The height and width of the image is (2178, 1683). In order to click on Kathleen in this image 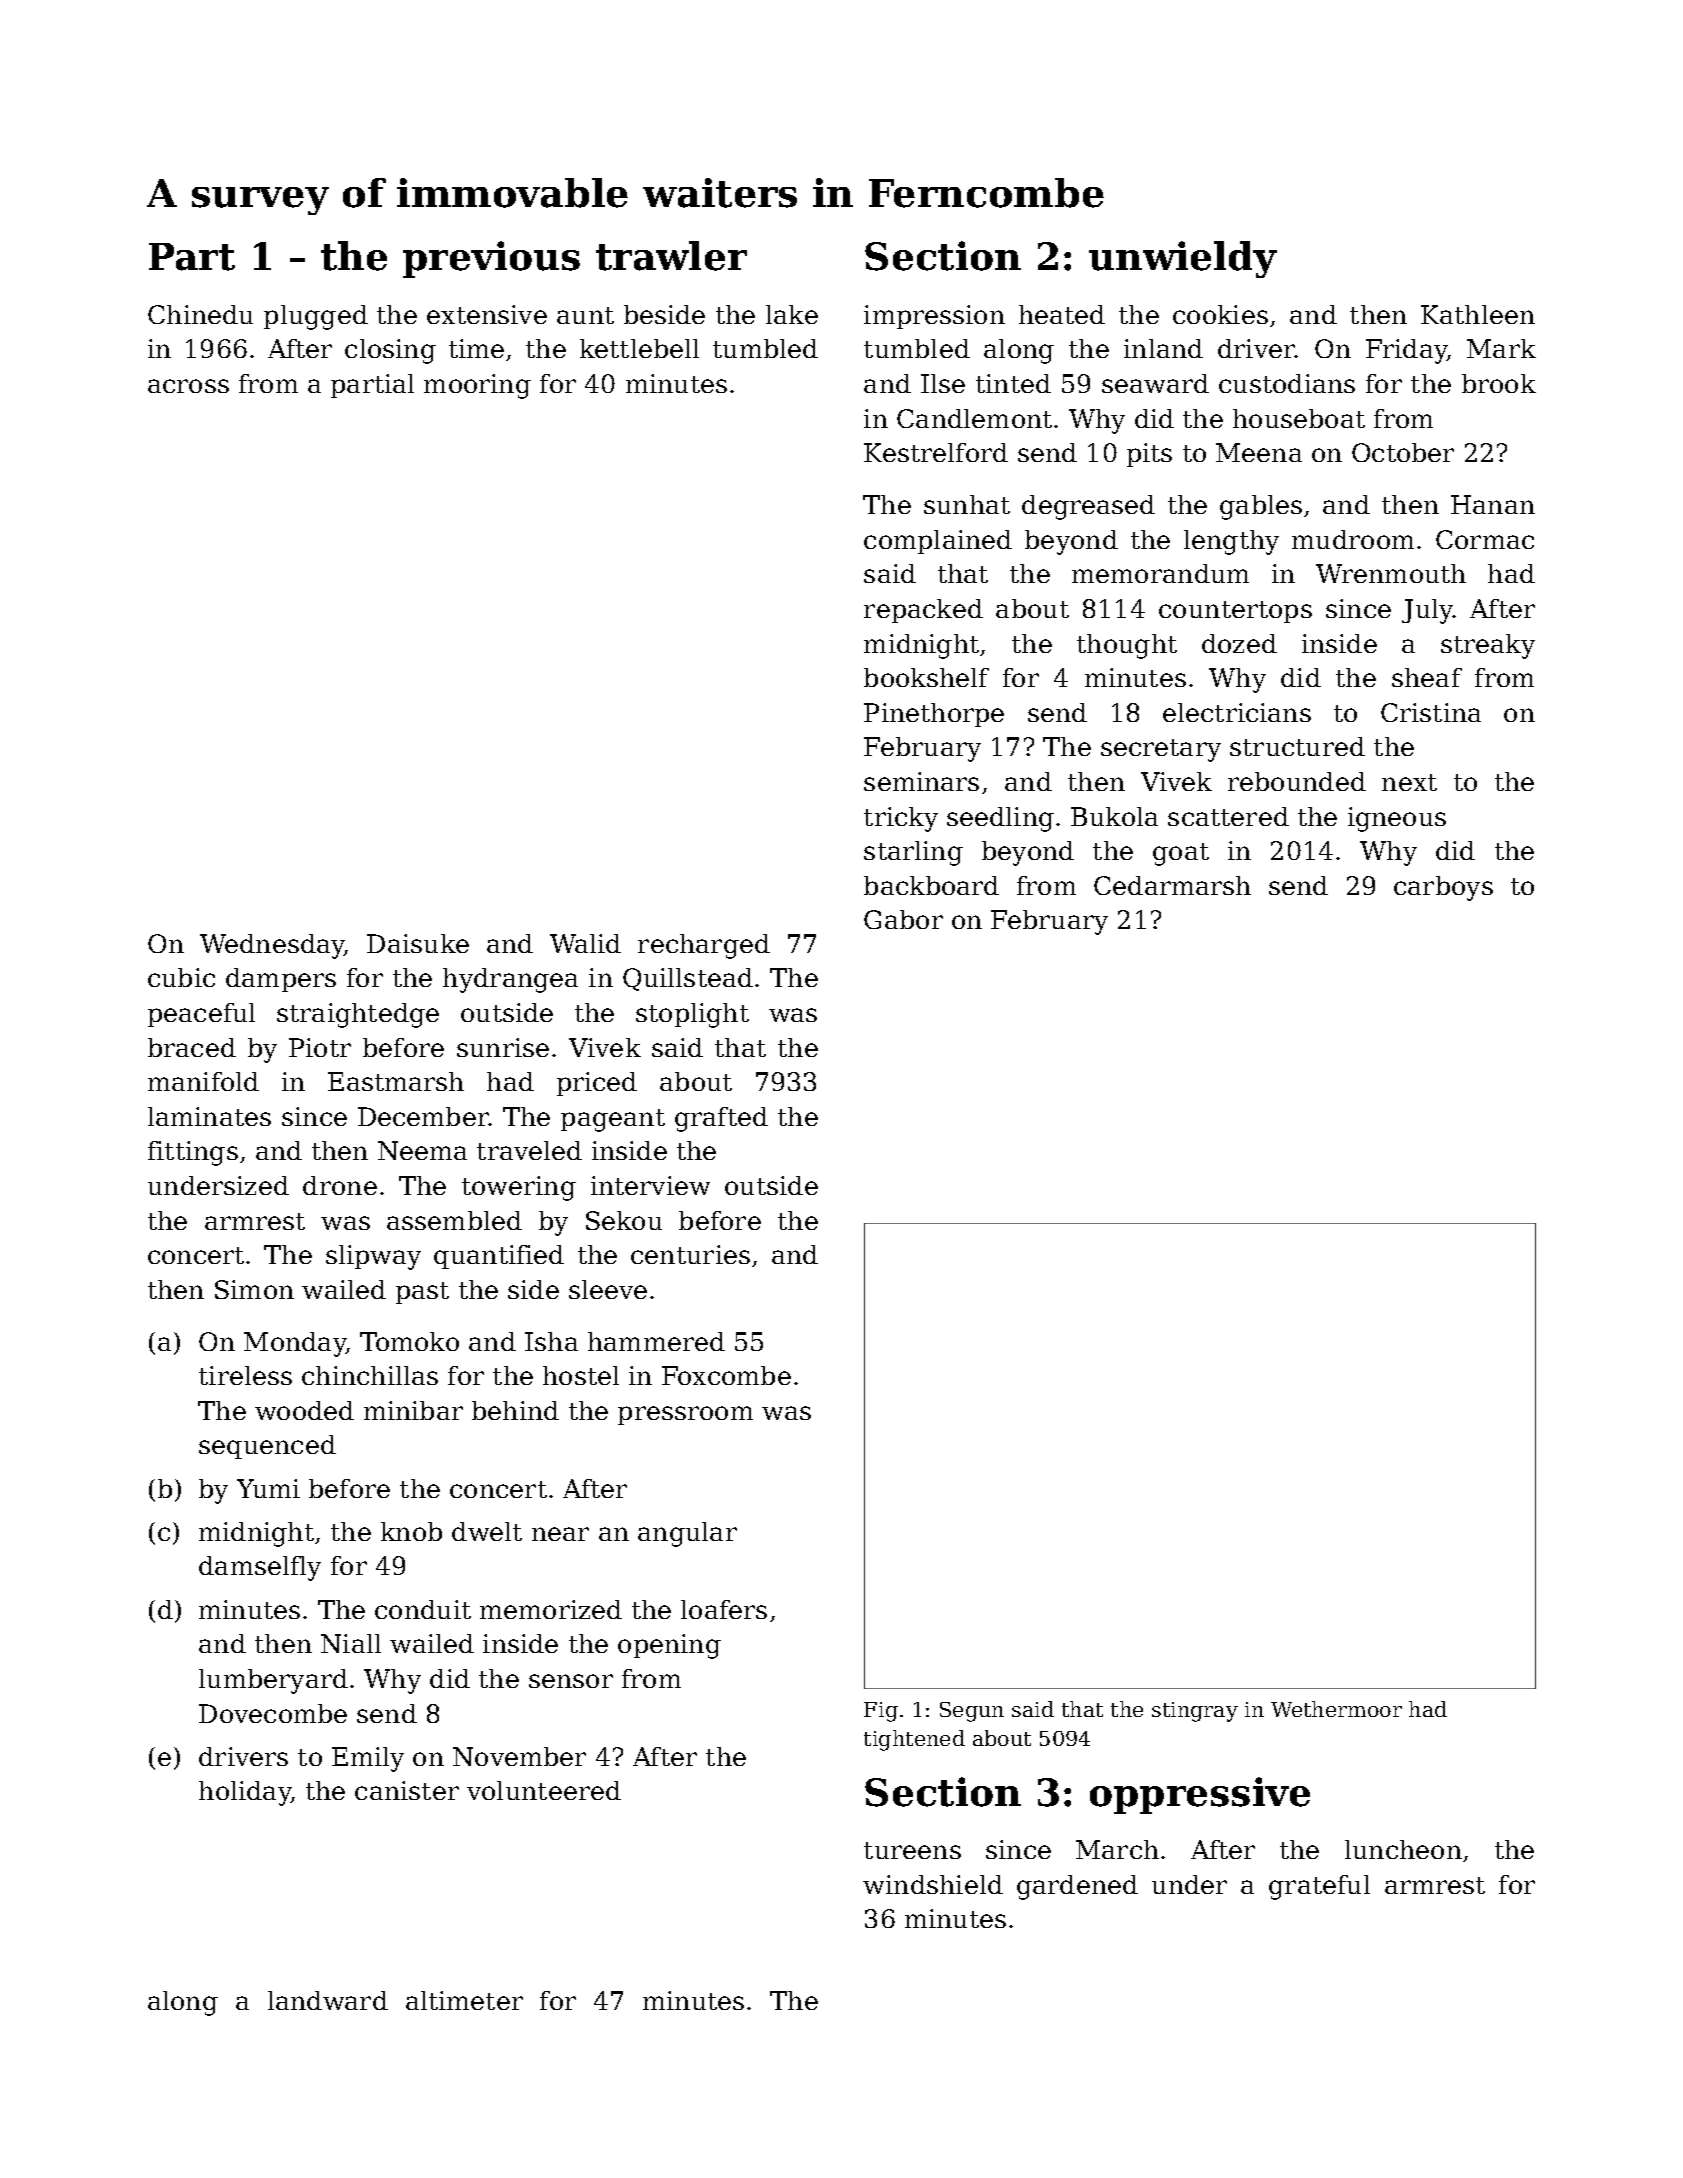, I will do `click(1478, 314)`.
